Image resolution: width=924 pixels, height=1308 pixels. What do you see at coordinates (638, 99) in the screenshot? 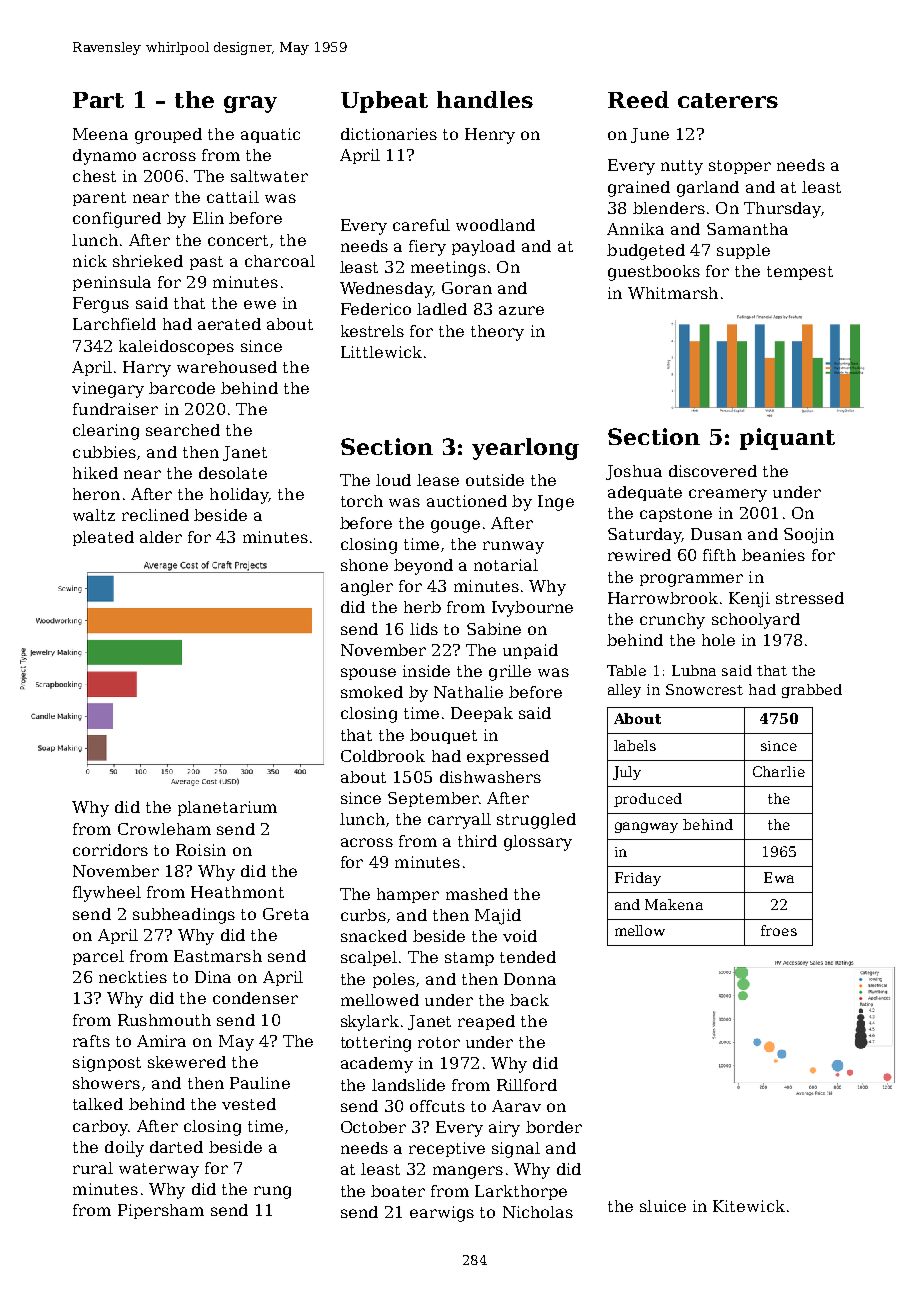
I see `Reed` at bounding box center [638, 99].
